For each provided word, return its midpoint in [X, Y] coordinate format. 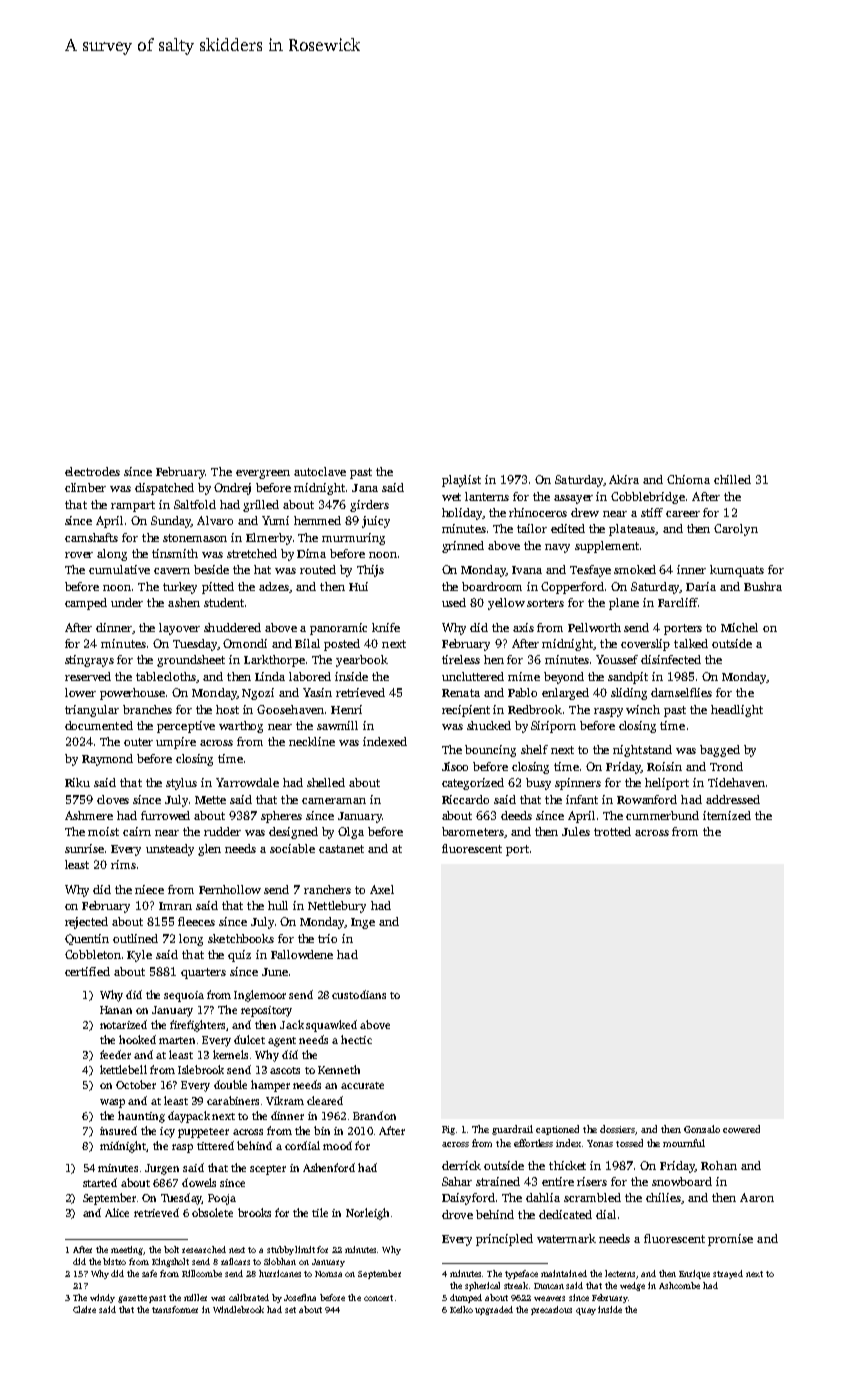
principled [504, 1240]
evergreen [263, 474]
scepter [268, 1170]
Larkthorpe [274, 661]
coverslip [645, 645]
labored [310, 676]
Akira [624, 479]
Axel [382, 889]
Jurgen [162, 1169]
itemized [727, 815]
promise [730, 1240]
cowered [741, 1129]
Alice [117, 1212]
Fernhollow [230, 889]
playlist [461, 481]
